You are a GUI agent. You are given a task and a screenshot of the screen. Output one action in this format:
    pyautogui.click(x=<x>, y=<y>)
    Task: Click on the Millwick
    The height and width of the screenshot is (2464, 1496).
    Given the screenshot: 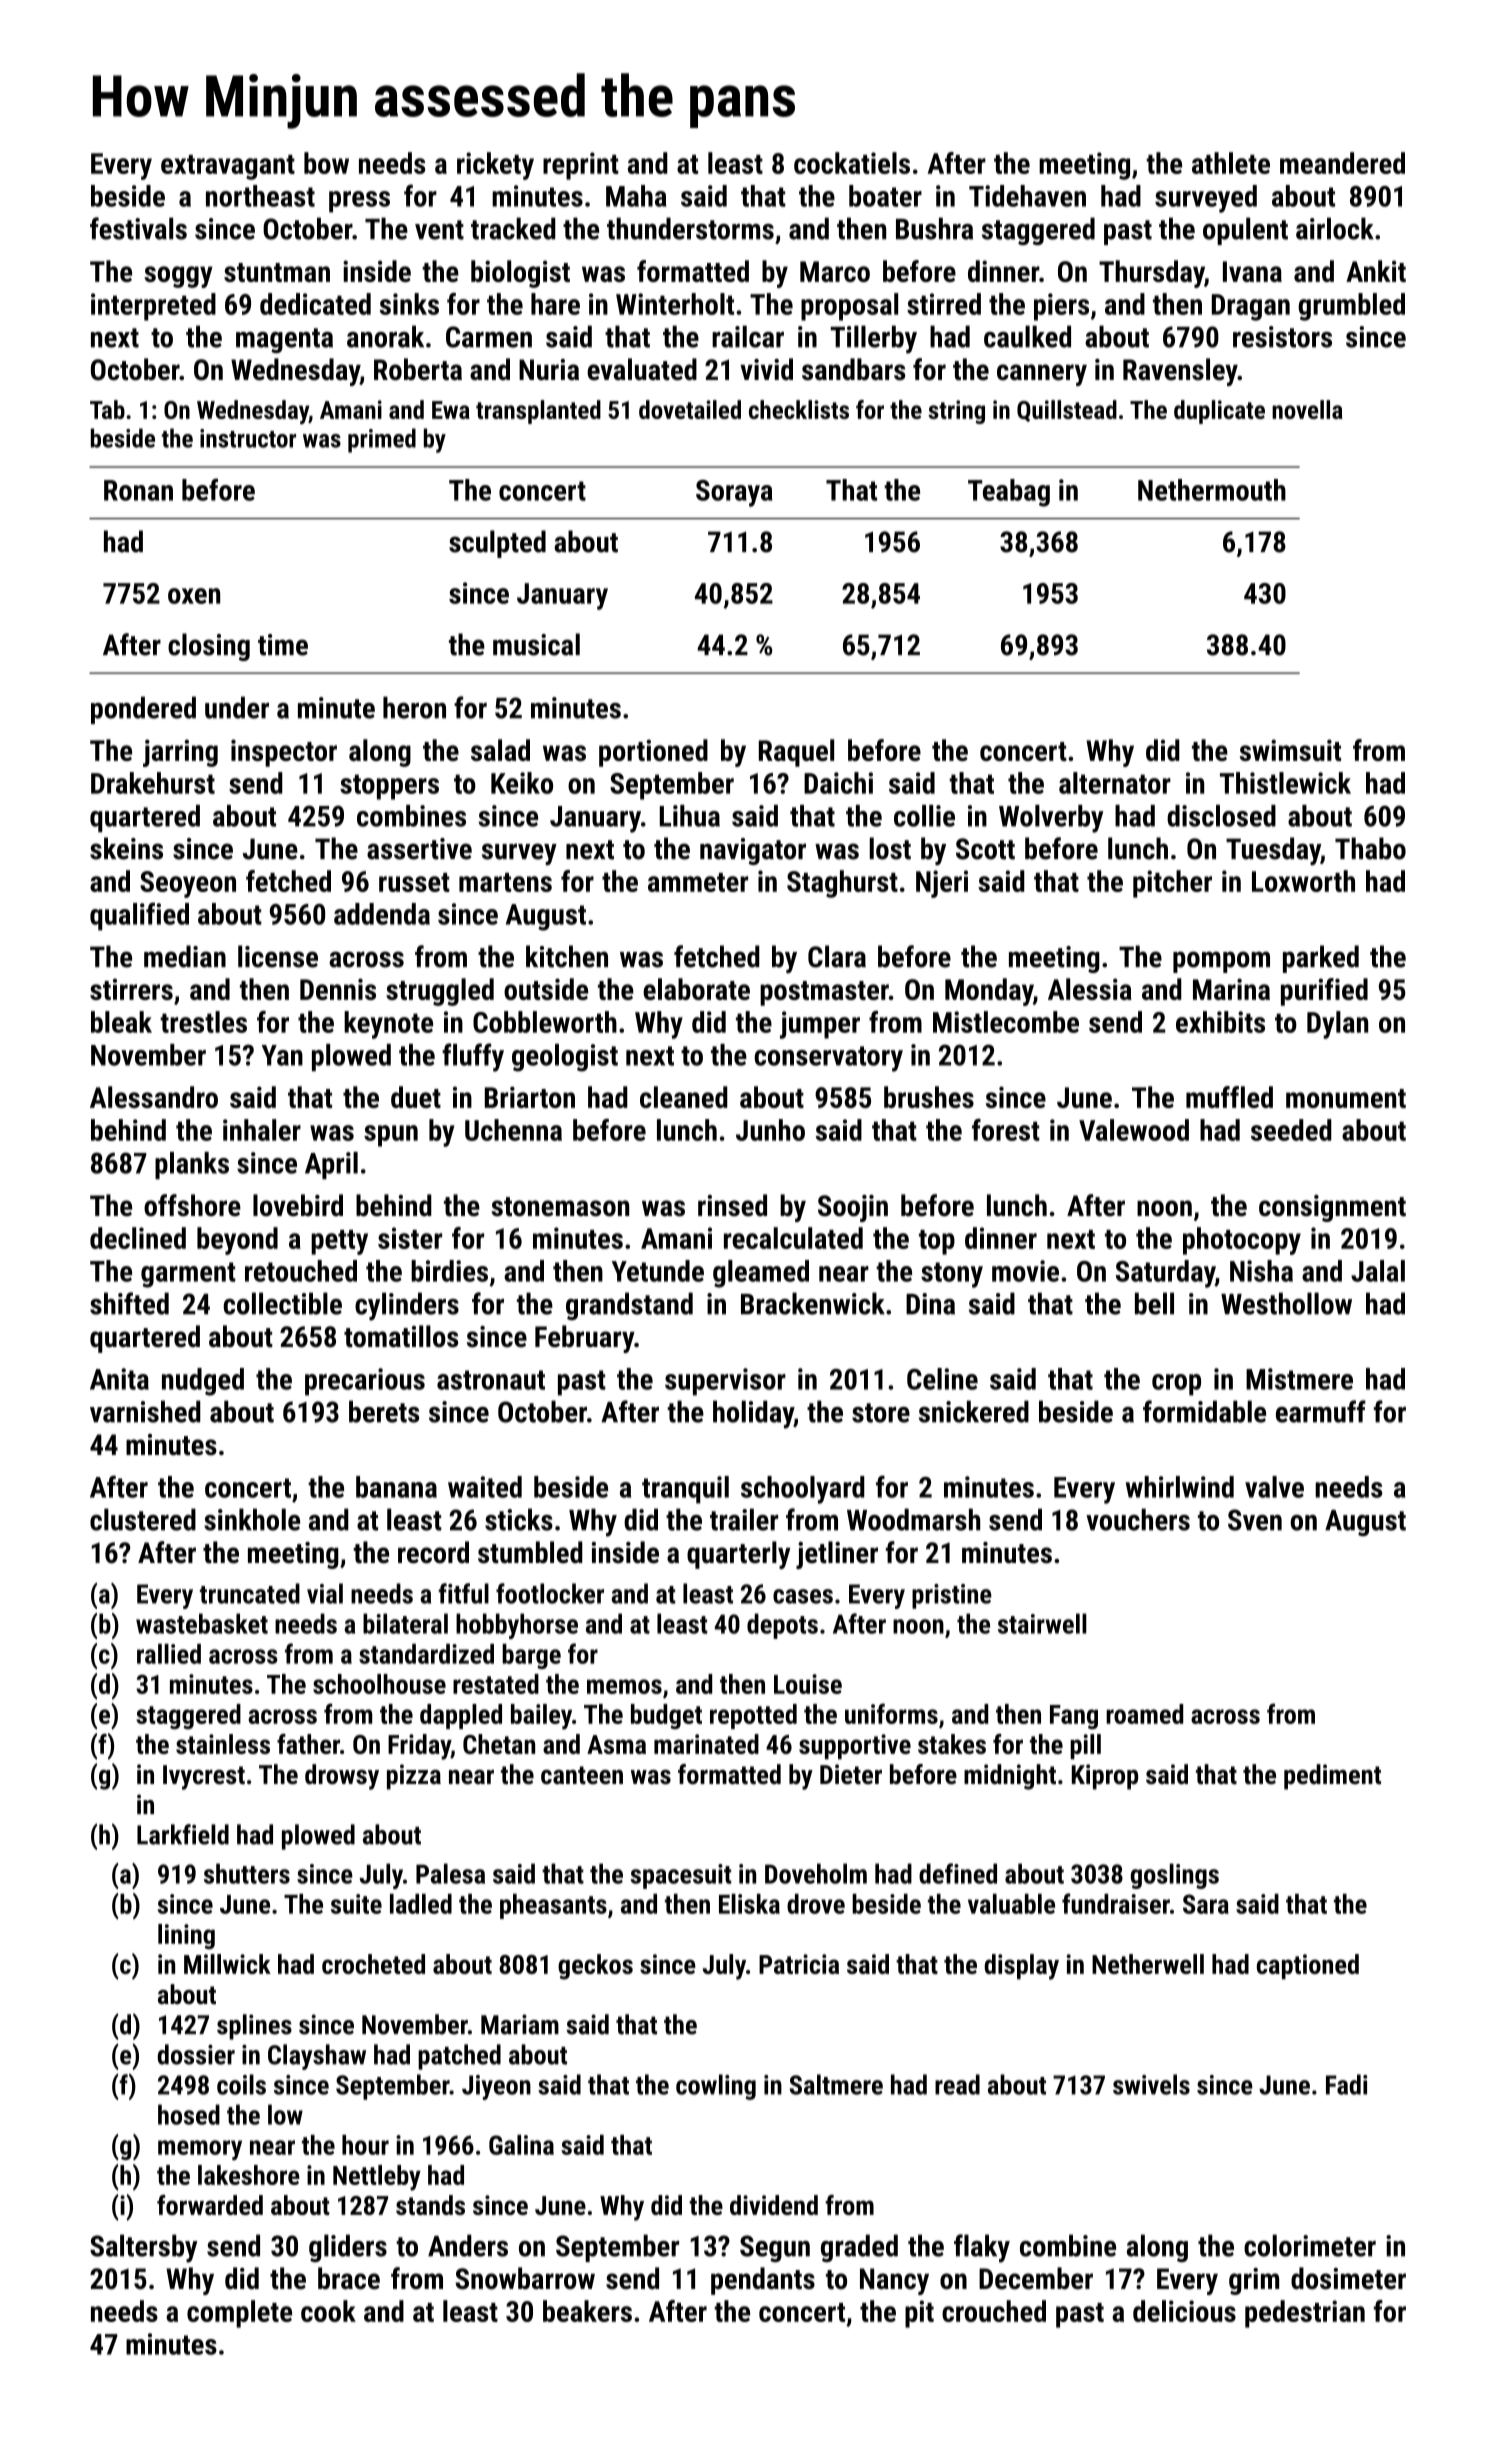 What is the action you would take?
    pyautogui.click(x=227, y=1964)
